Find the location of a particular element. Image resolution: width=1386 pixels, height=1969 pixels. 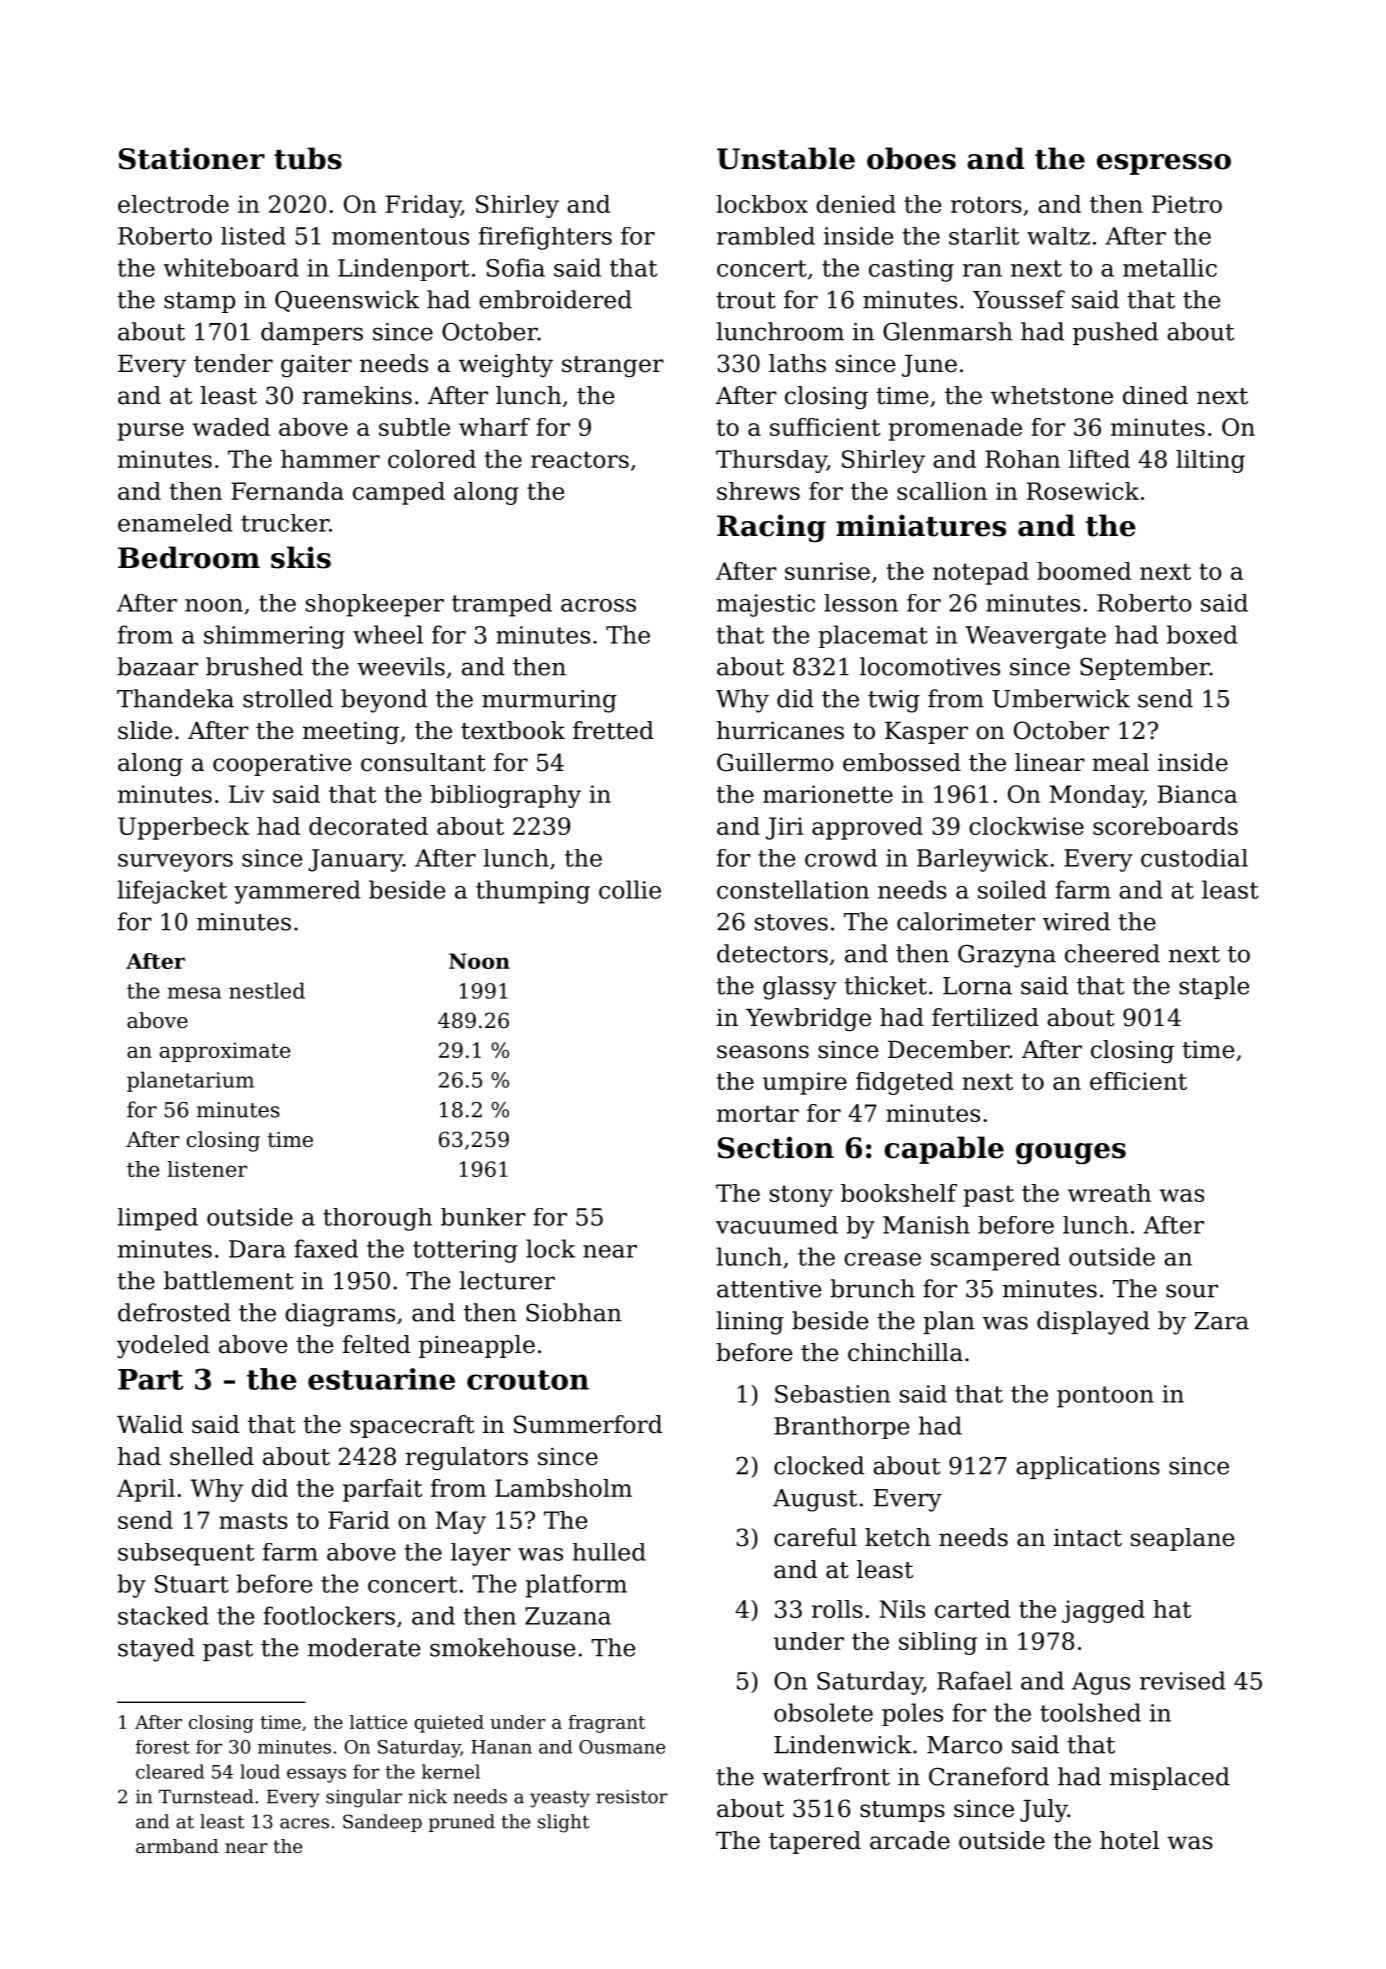

slight is located at coordinates (563, 1823).
